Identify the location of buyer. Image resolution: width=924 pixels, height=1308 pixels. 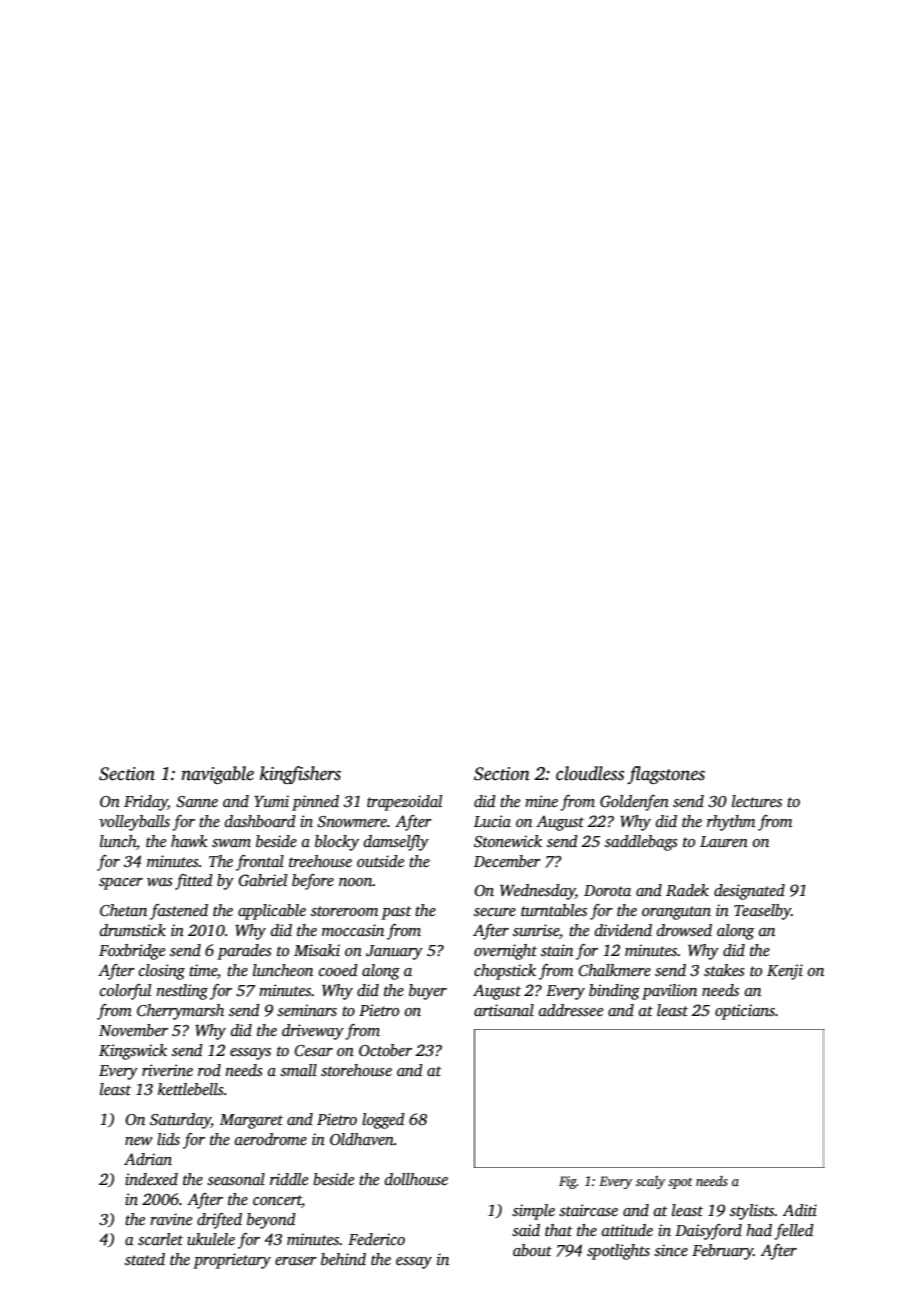
(428, 992).
